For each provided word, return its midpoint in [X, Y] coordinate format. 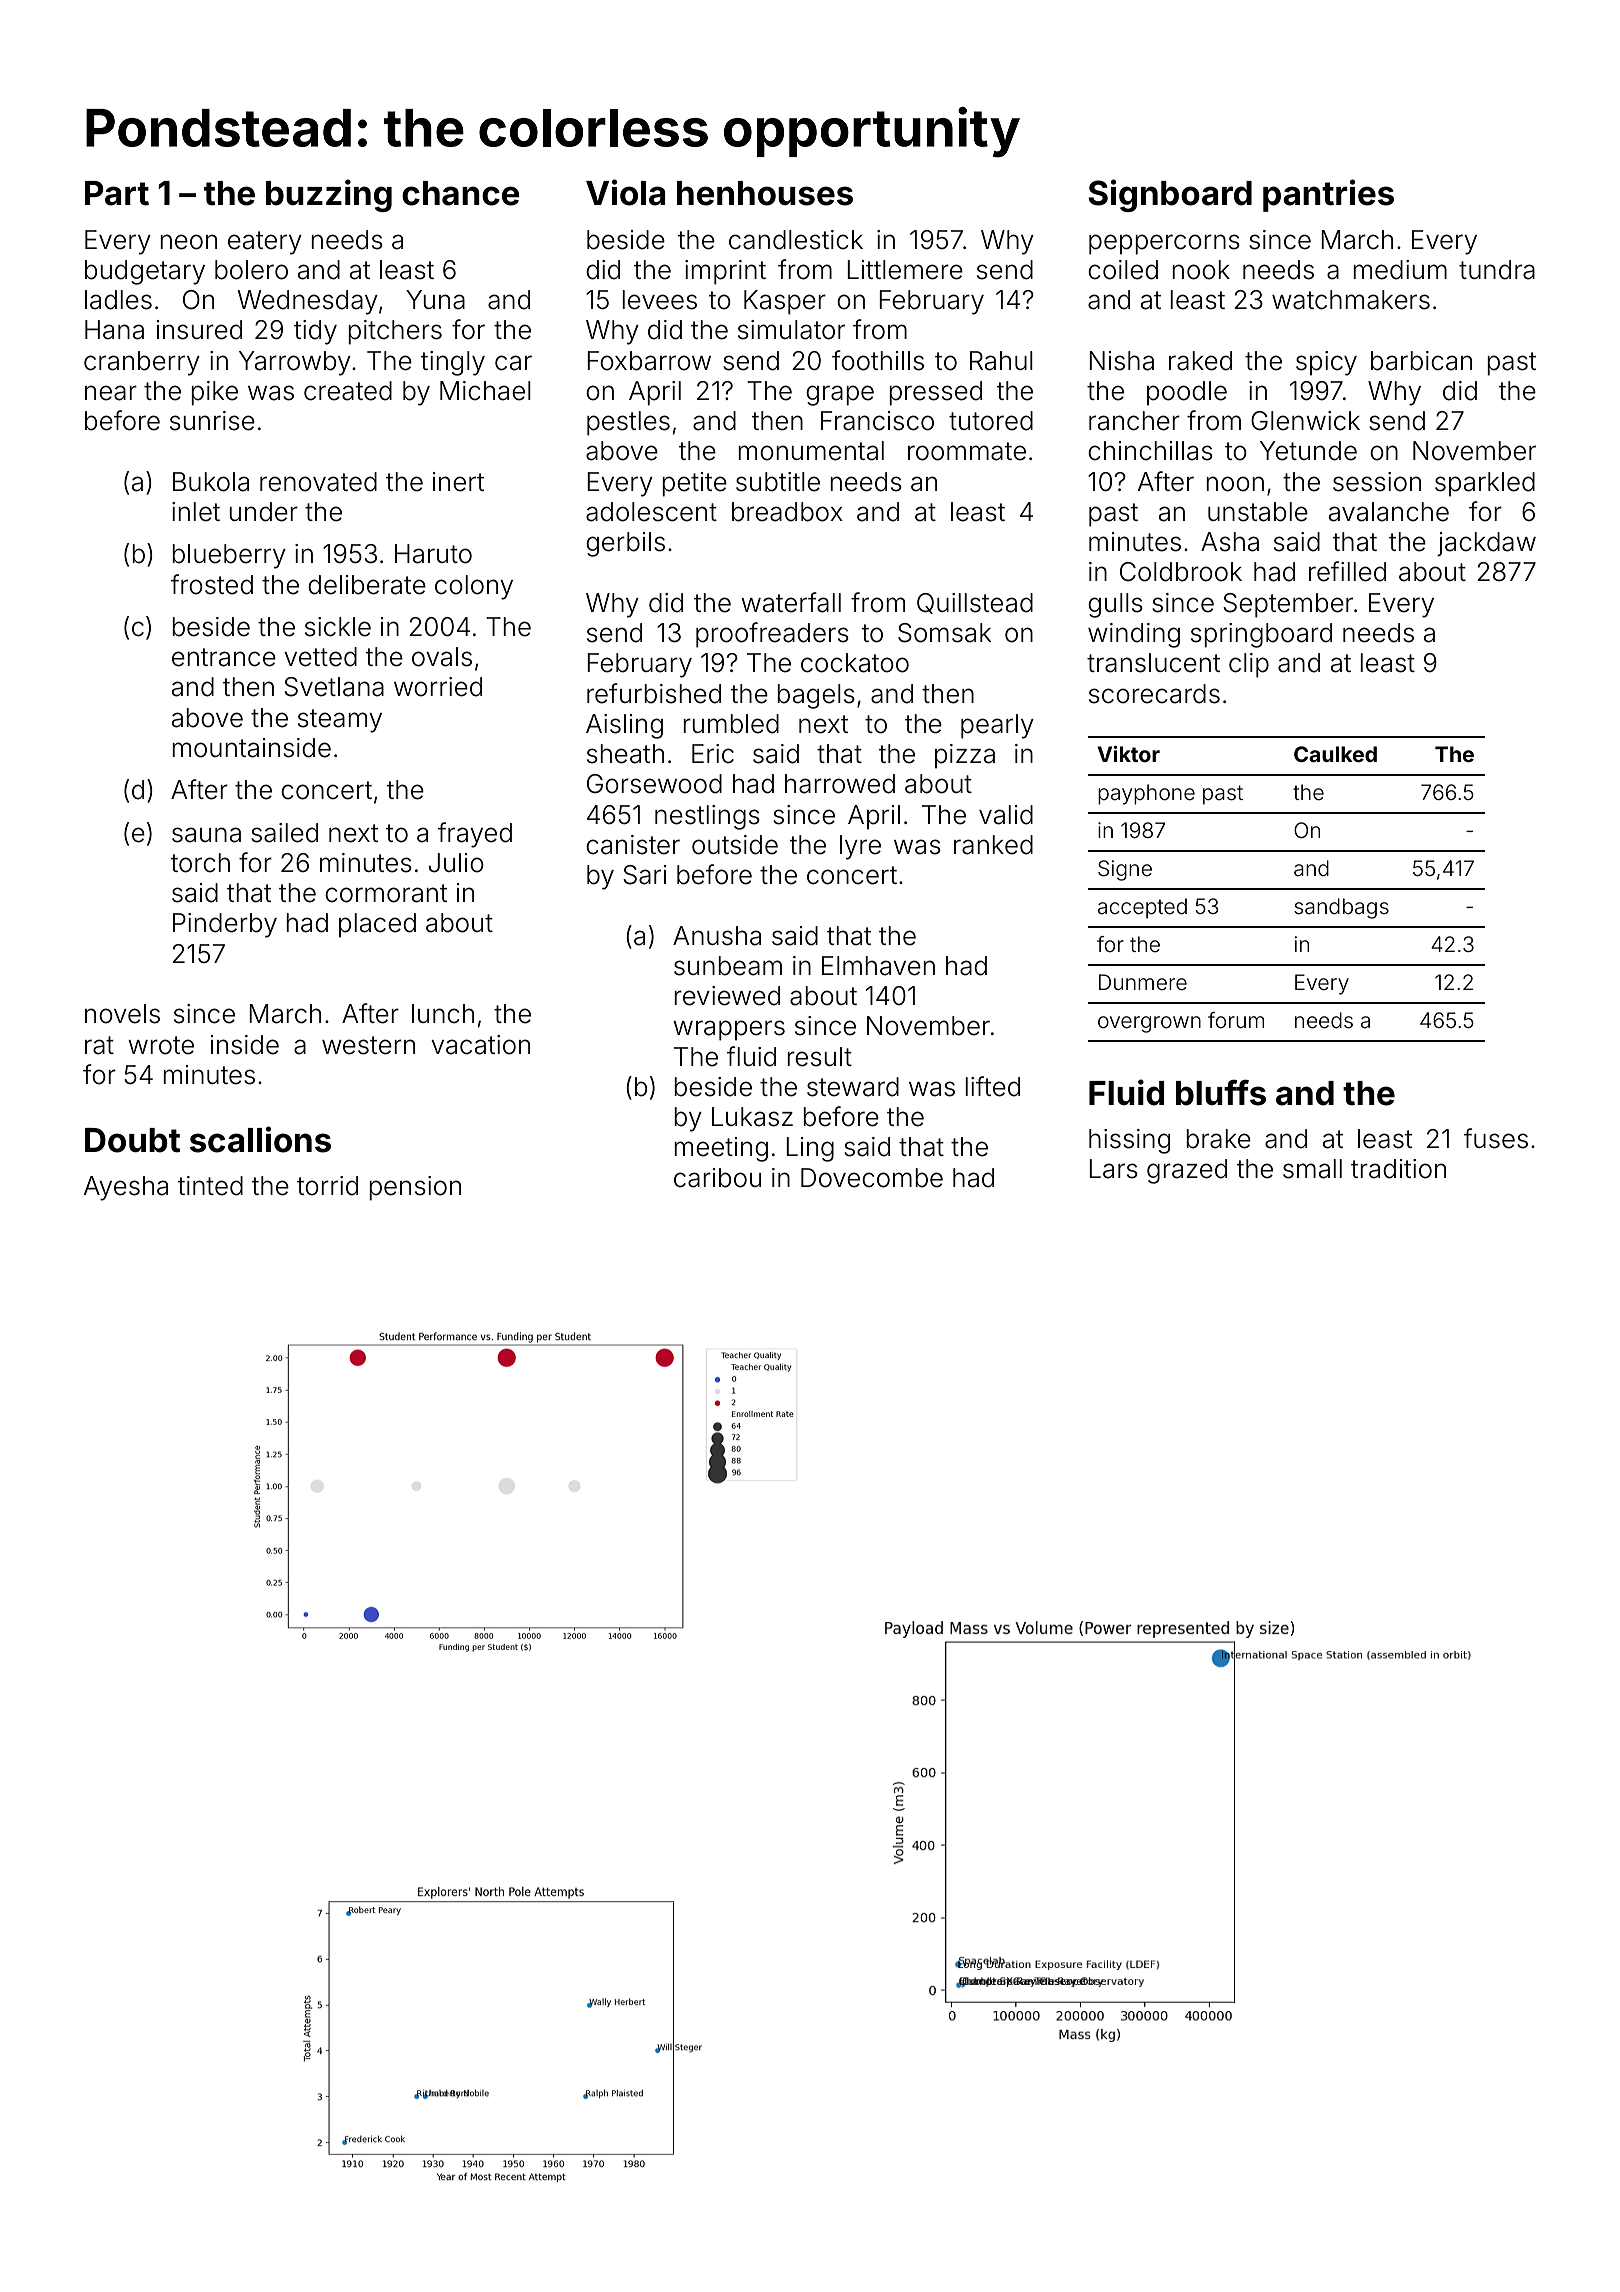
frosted [212, 584]
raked [1200, 361]
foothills [878, 360]
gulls [1115, 605]
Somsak [944, 633]
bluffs [1221, 1093]
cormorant [386, 893]
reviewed [727, 996]
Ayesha [126, 1188]
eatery [265, 243]
